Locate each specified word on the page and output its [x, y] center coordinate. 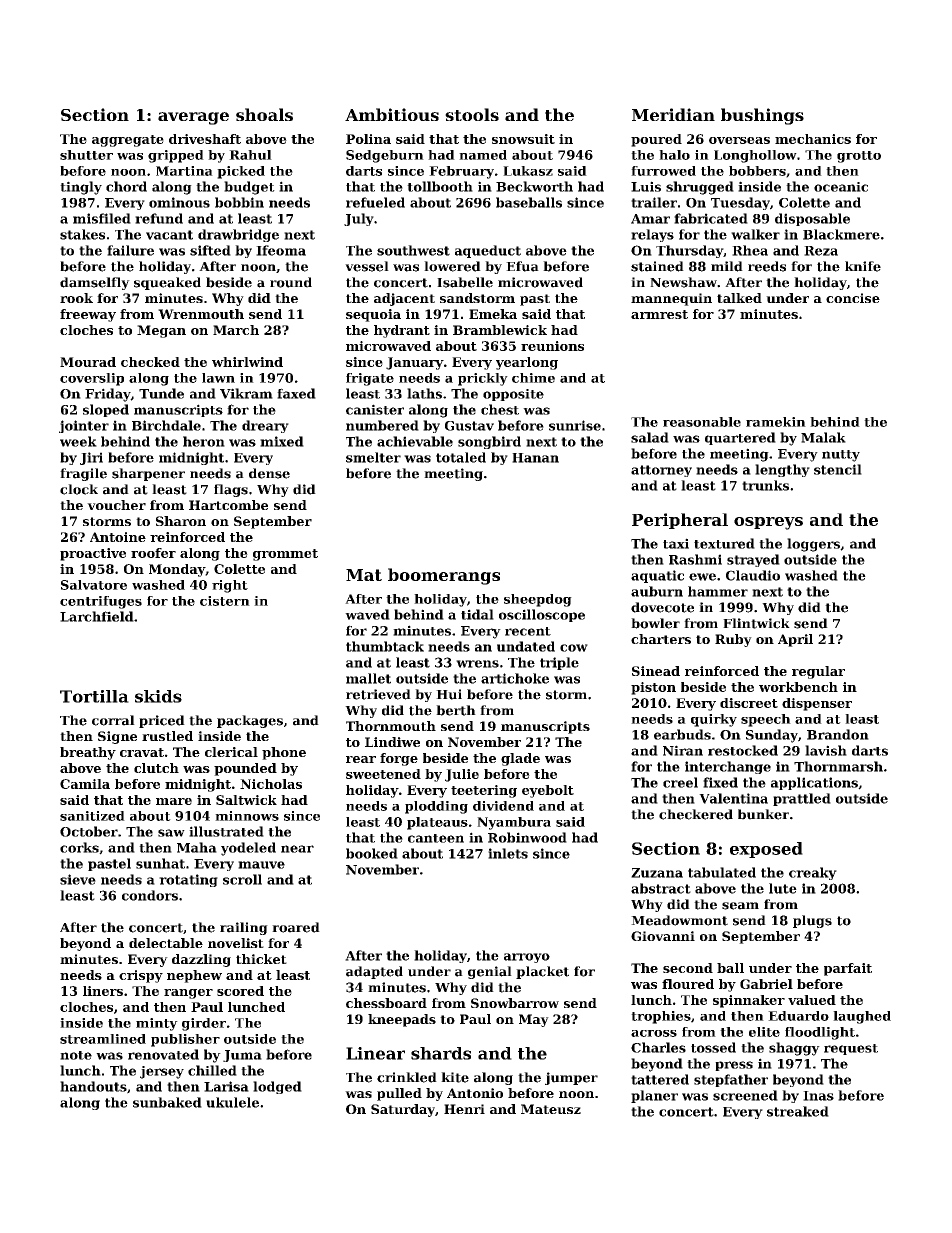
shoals [264, 114]
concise [853, 298]
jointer [84, 426]
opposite [513, 395]
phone [284, 753]
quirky [714, 720]
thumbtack [385, 646]
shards [441, 1053]
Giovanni [663, 936]
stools [472, 114]
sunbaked [167, 1102]
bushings [762, 116]
